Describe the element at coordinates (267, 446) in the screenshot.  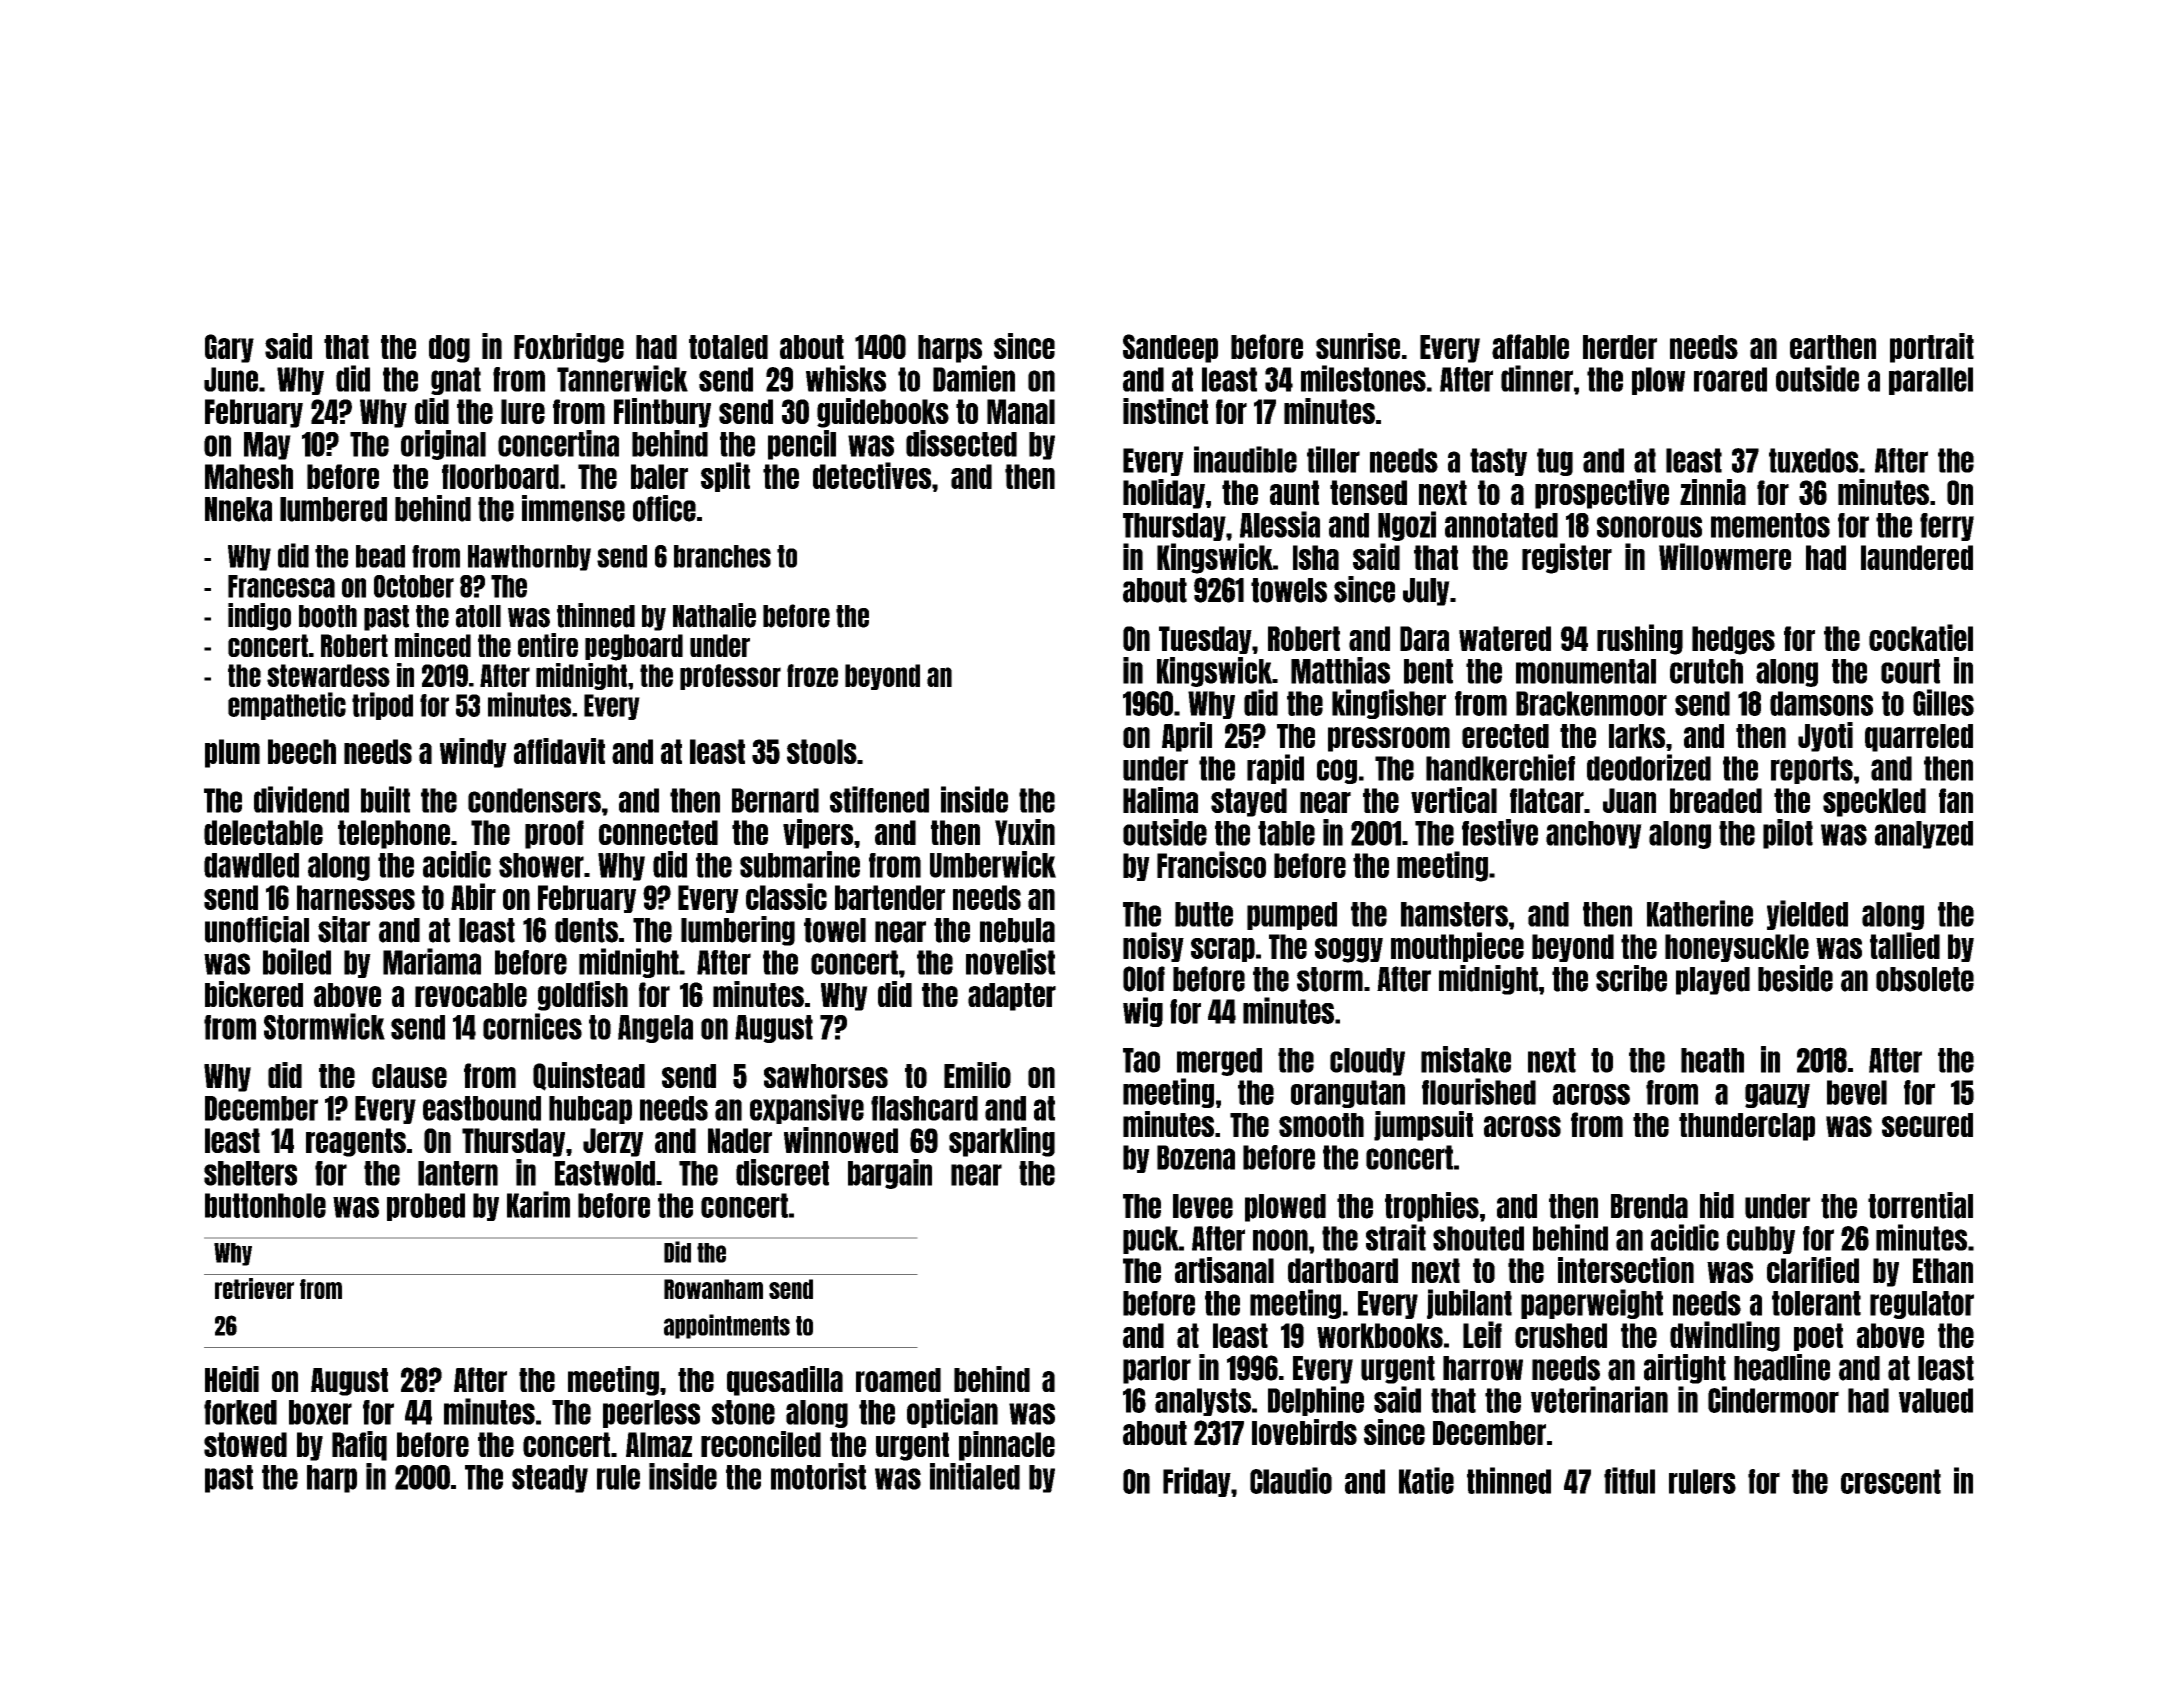
I see `May` at that location.
